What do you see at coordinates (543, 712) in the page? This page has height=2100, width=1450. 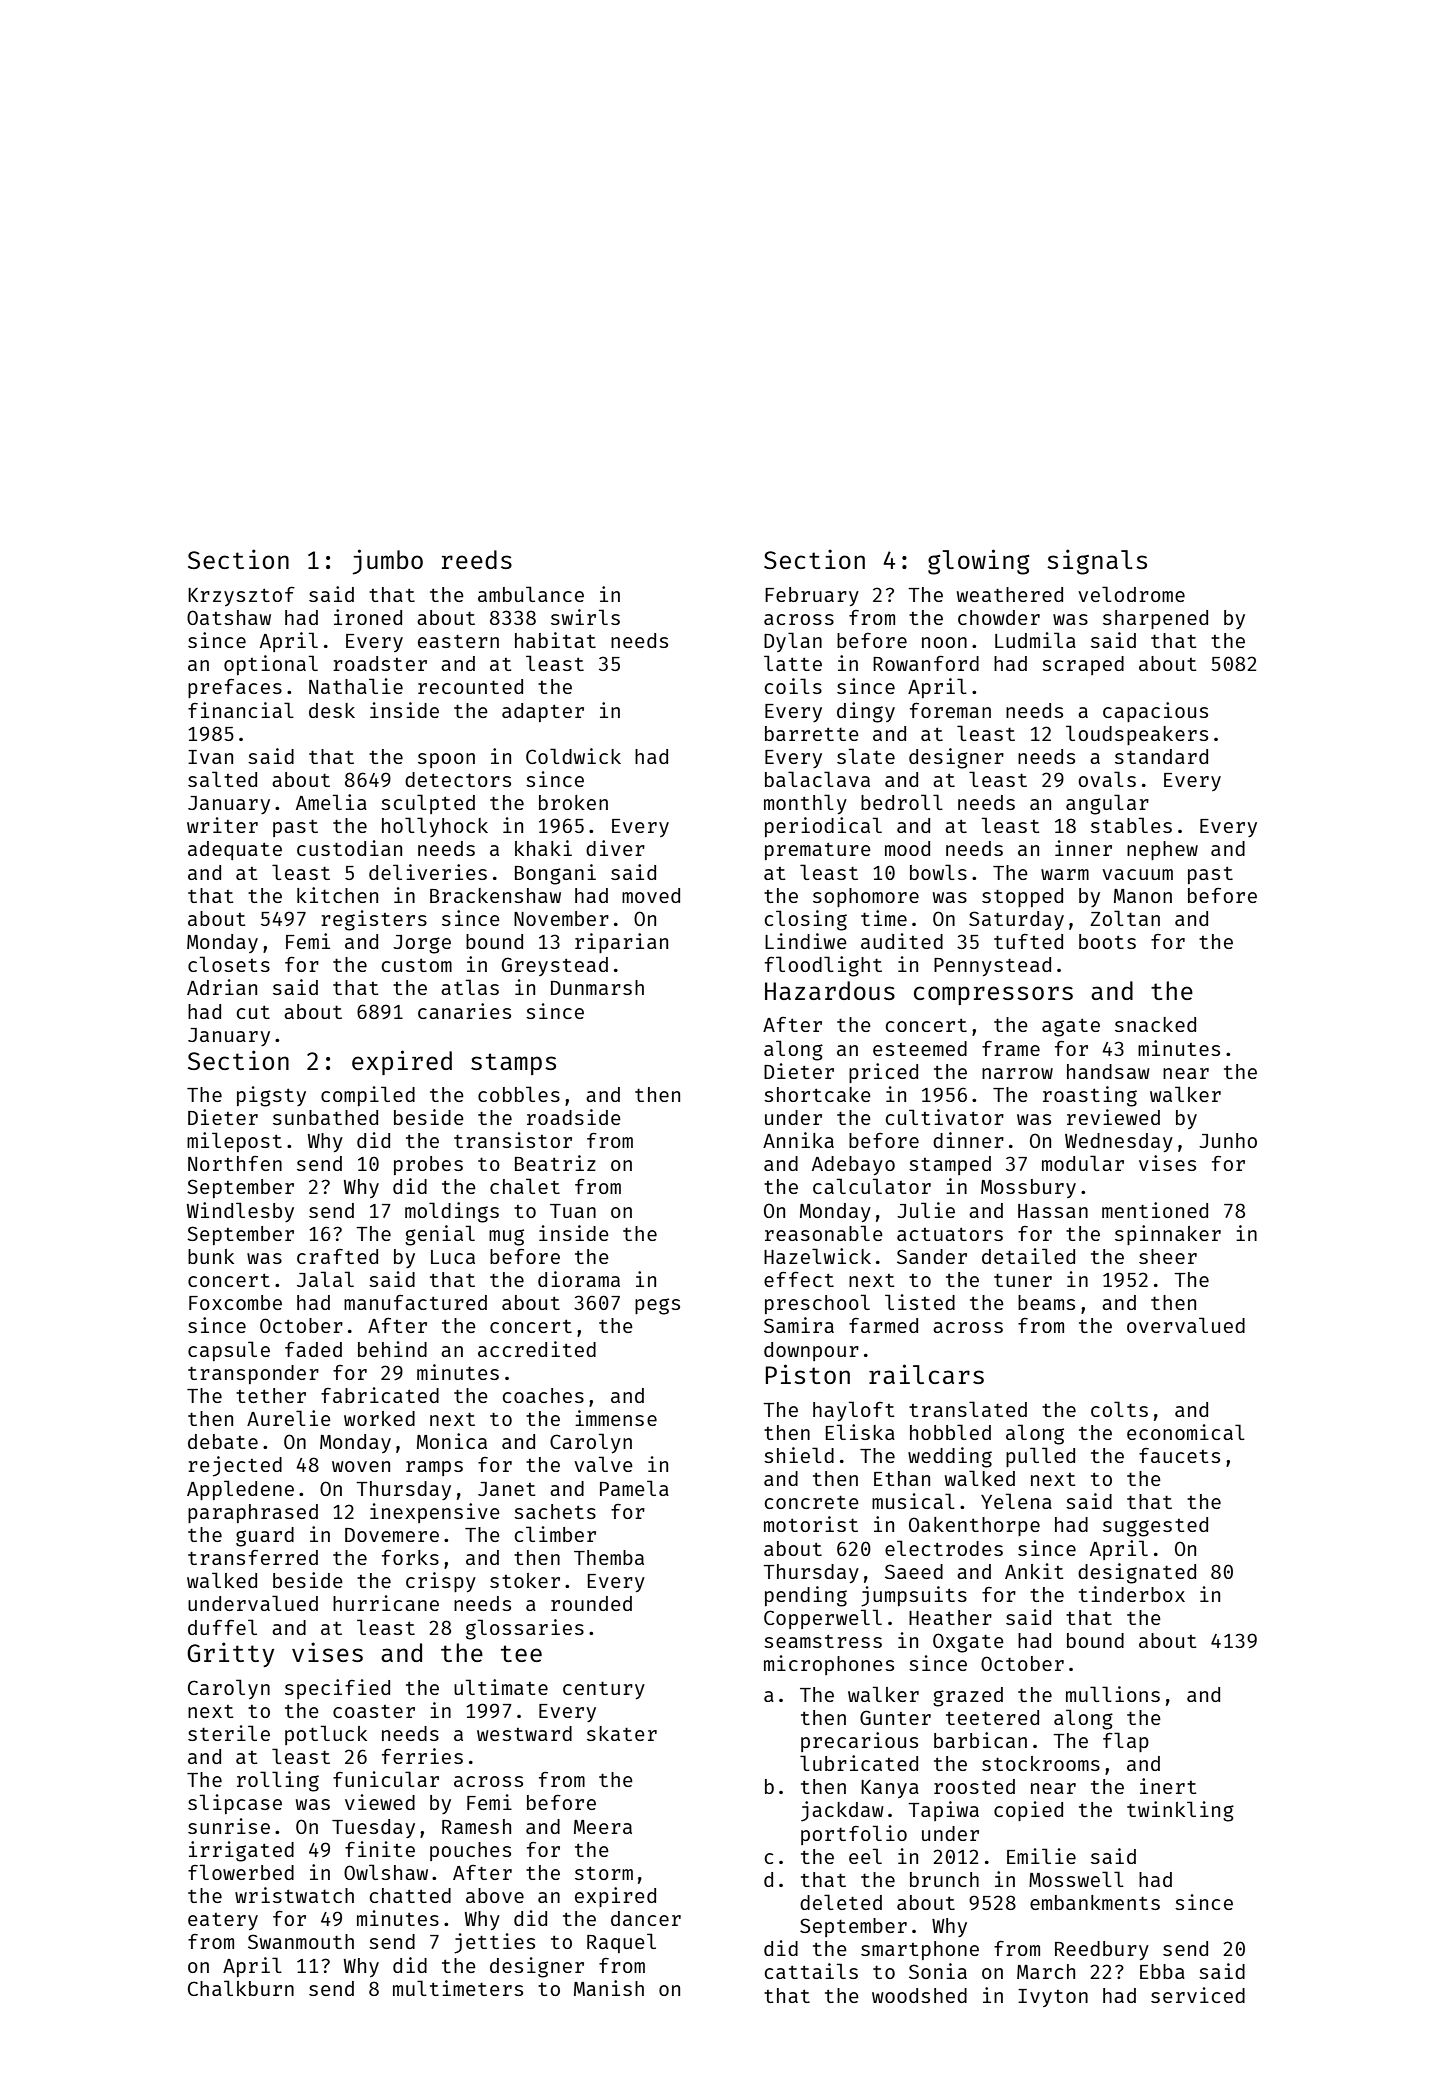 I see `adapter` at bounding box center [543, 712].
